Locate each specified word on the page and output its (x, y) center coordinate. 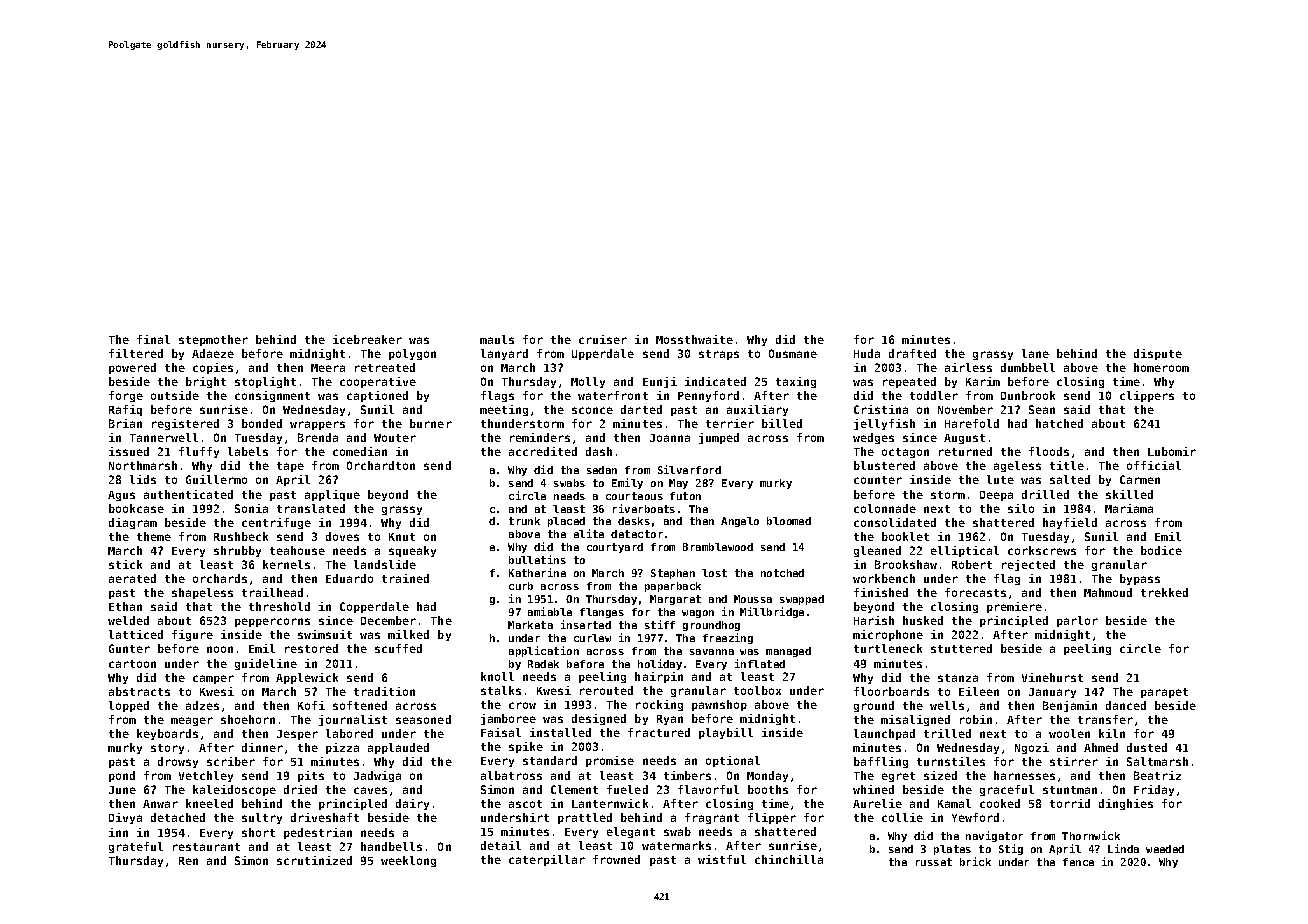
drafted (912, 353)
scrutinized (314, 860)
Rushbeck (241, 536)
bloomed (789, 521)
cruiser (603, 339)
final (153, 339)
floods (1049, 451)
